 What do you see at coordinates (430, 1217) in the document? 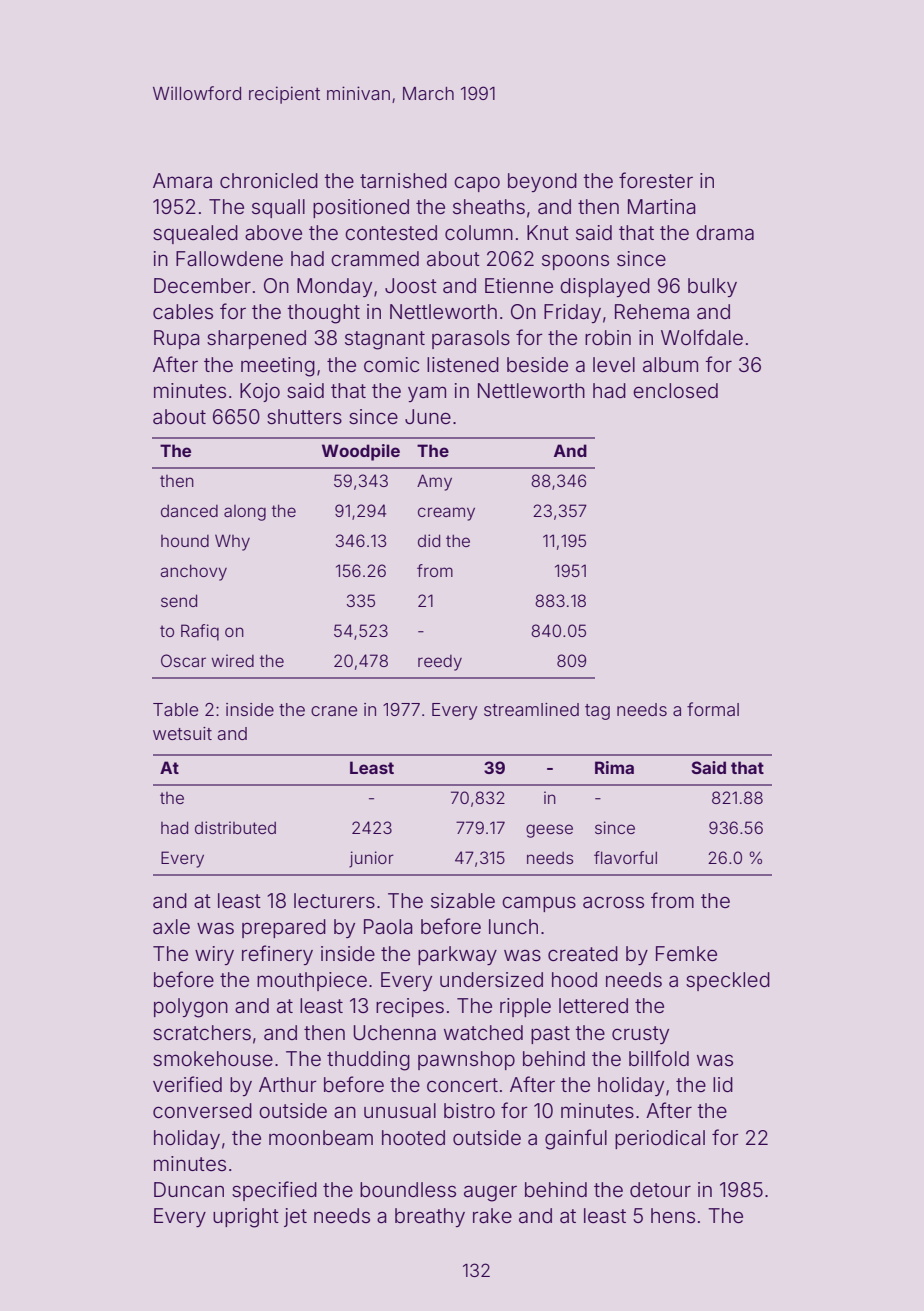
I see `breathy` at bounding box center [430, 1217].
